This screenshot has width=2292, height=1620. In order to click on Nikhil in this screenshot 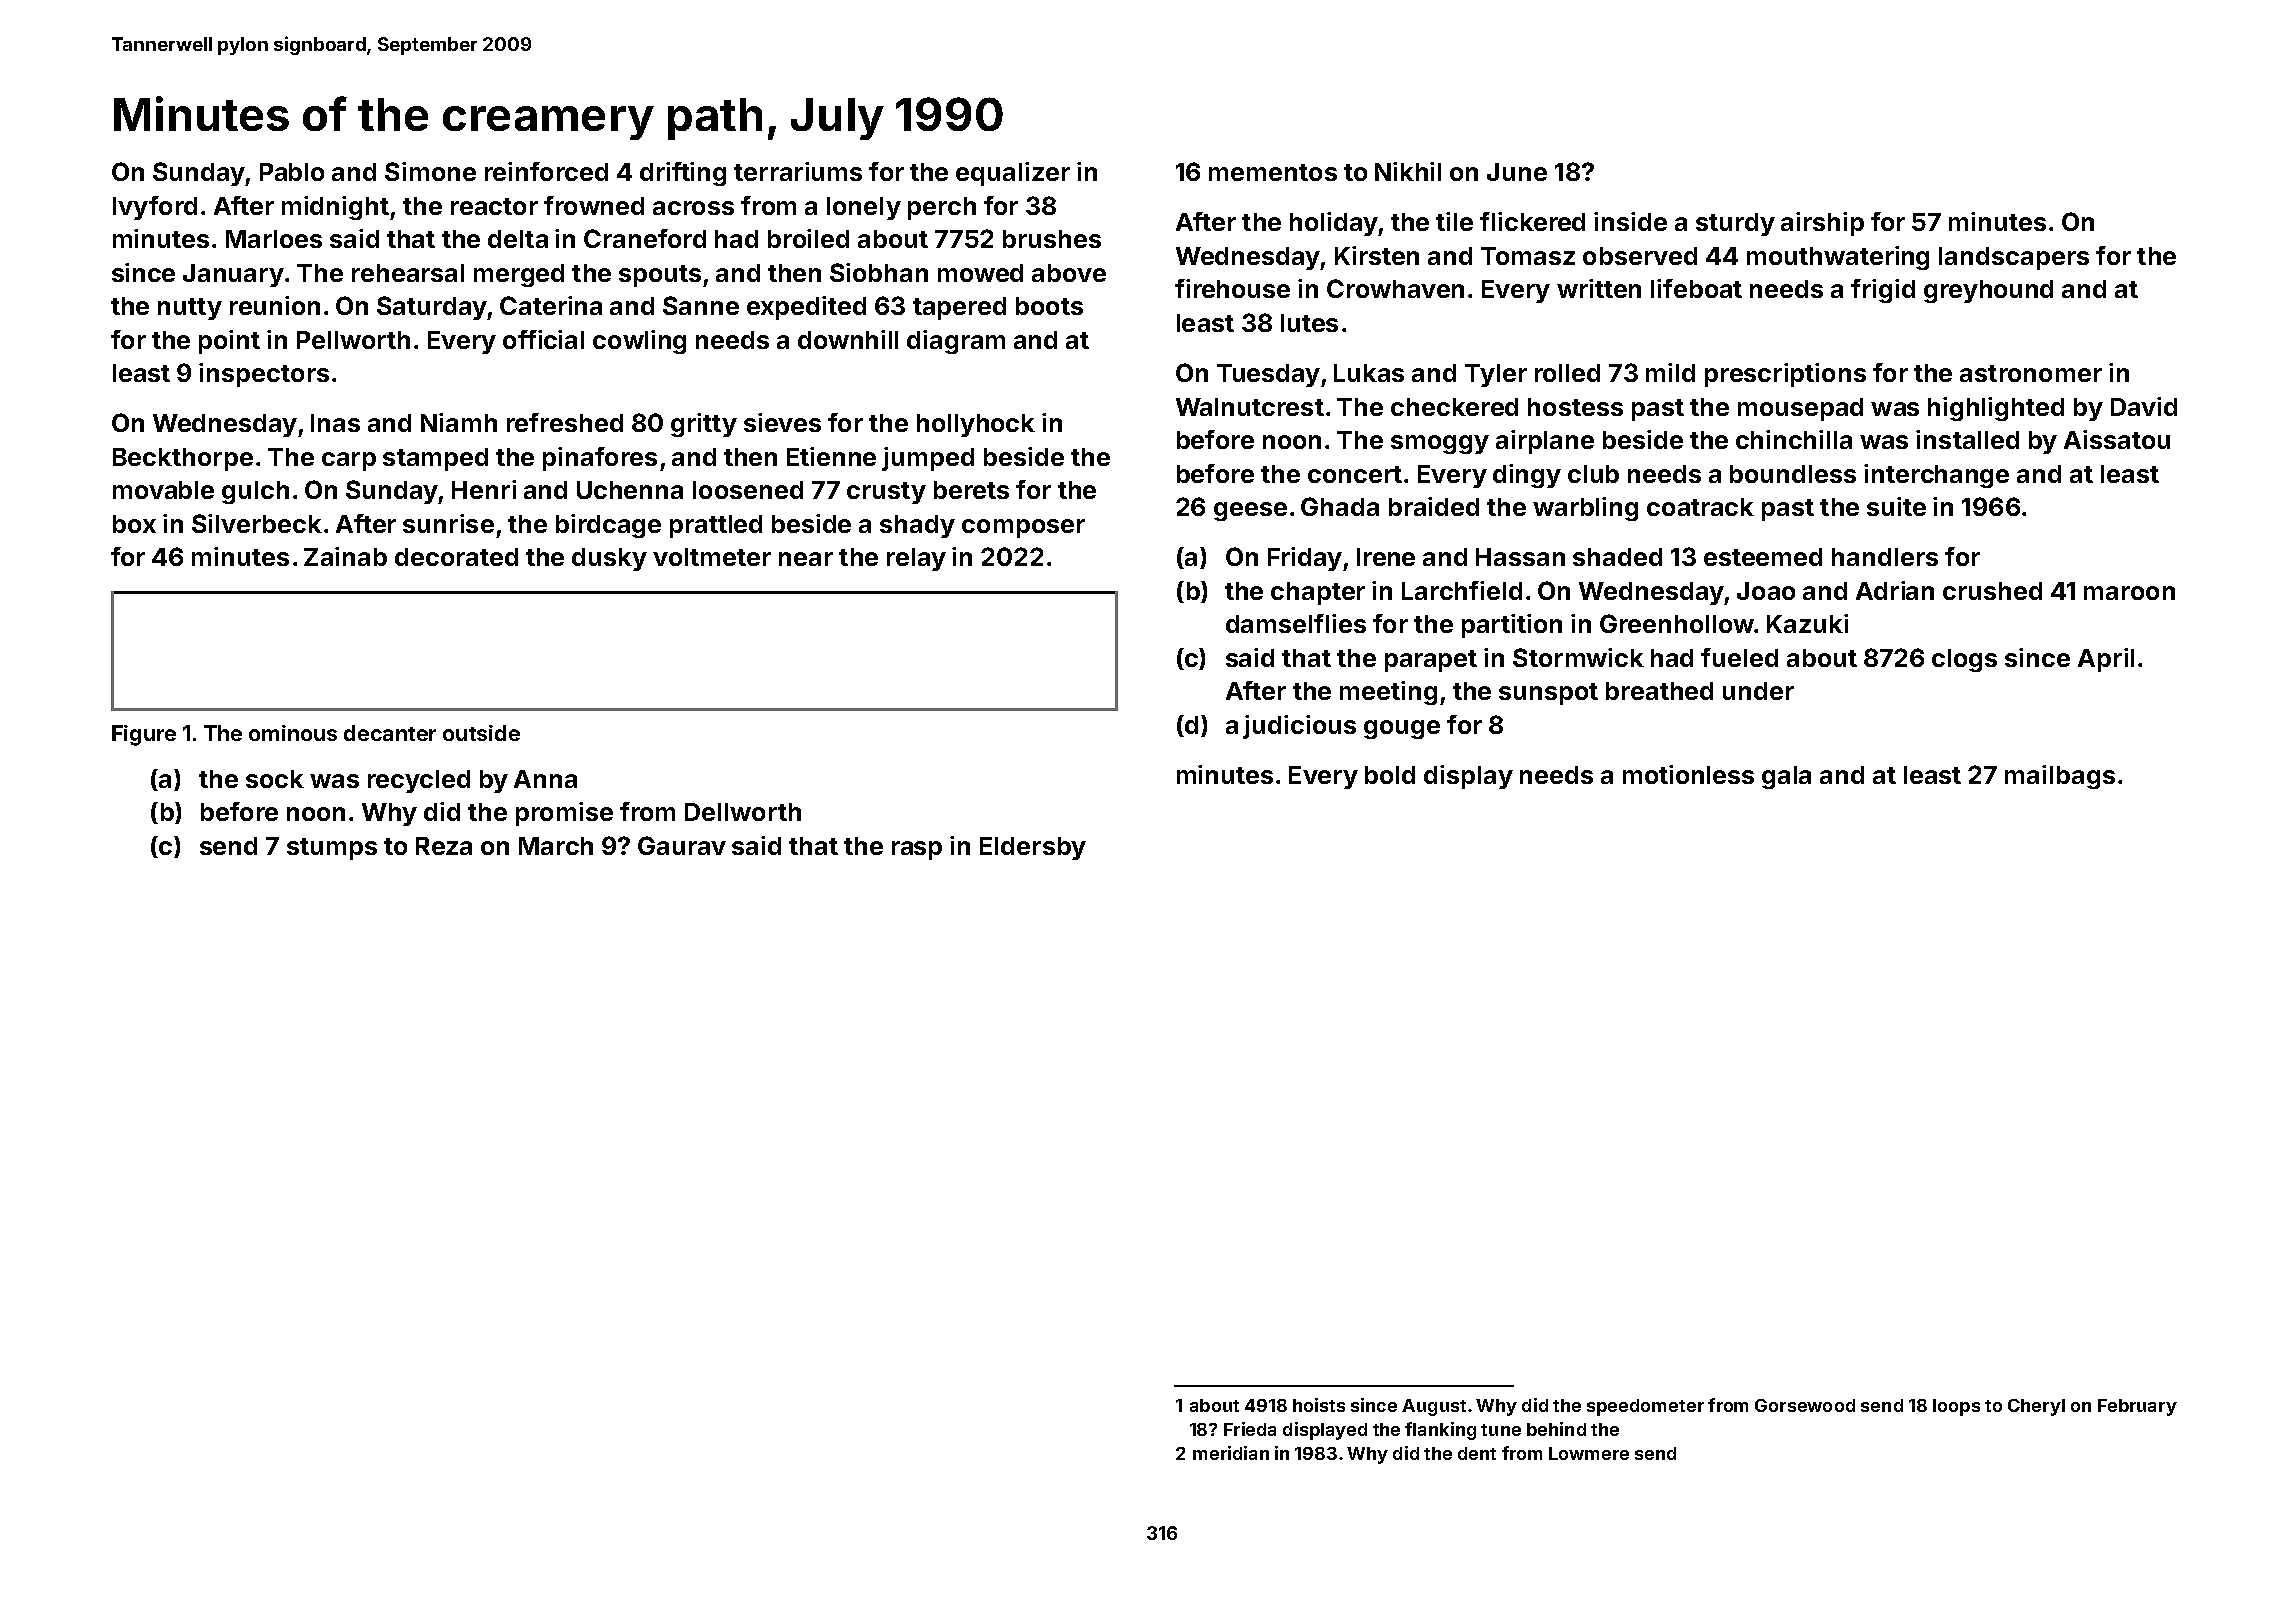, I will do `click(1408, 171)`.
